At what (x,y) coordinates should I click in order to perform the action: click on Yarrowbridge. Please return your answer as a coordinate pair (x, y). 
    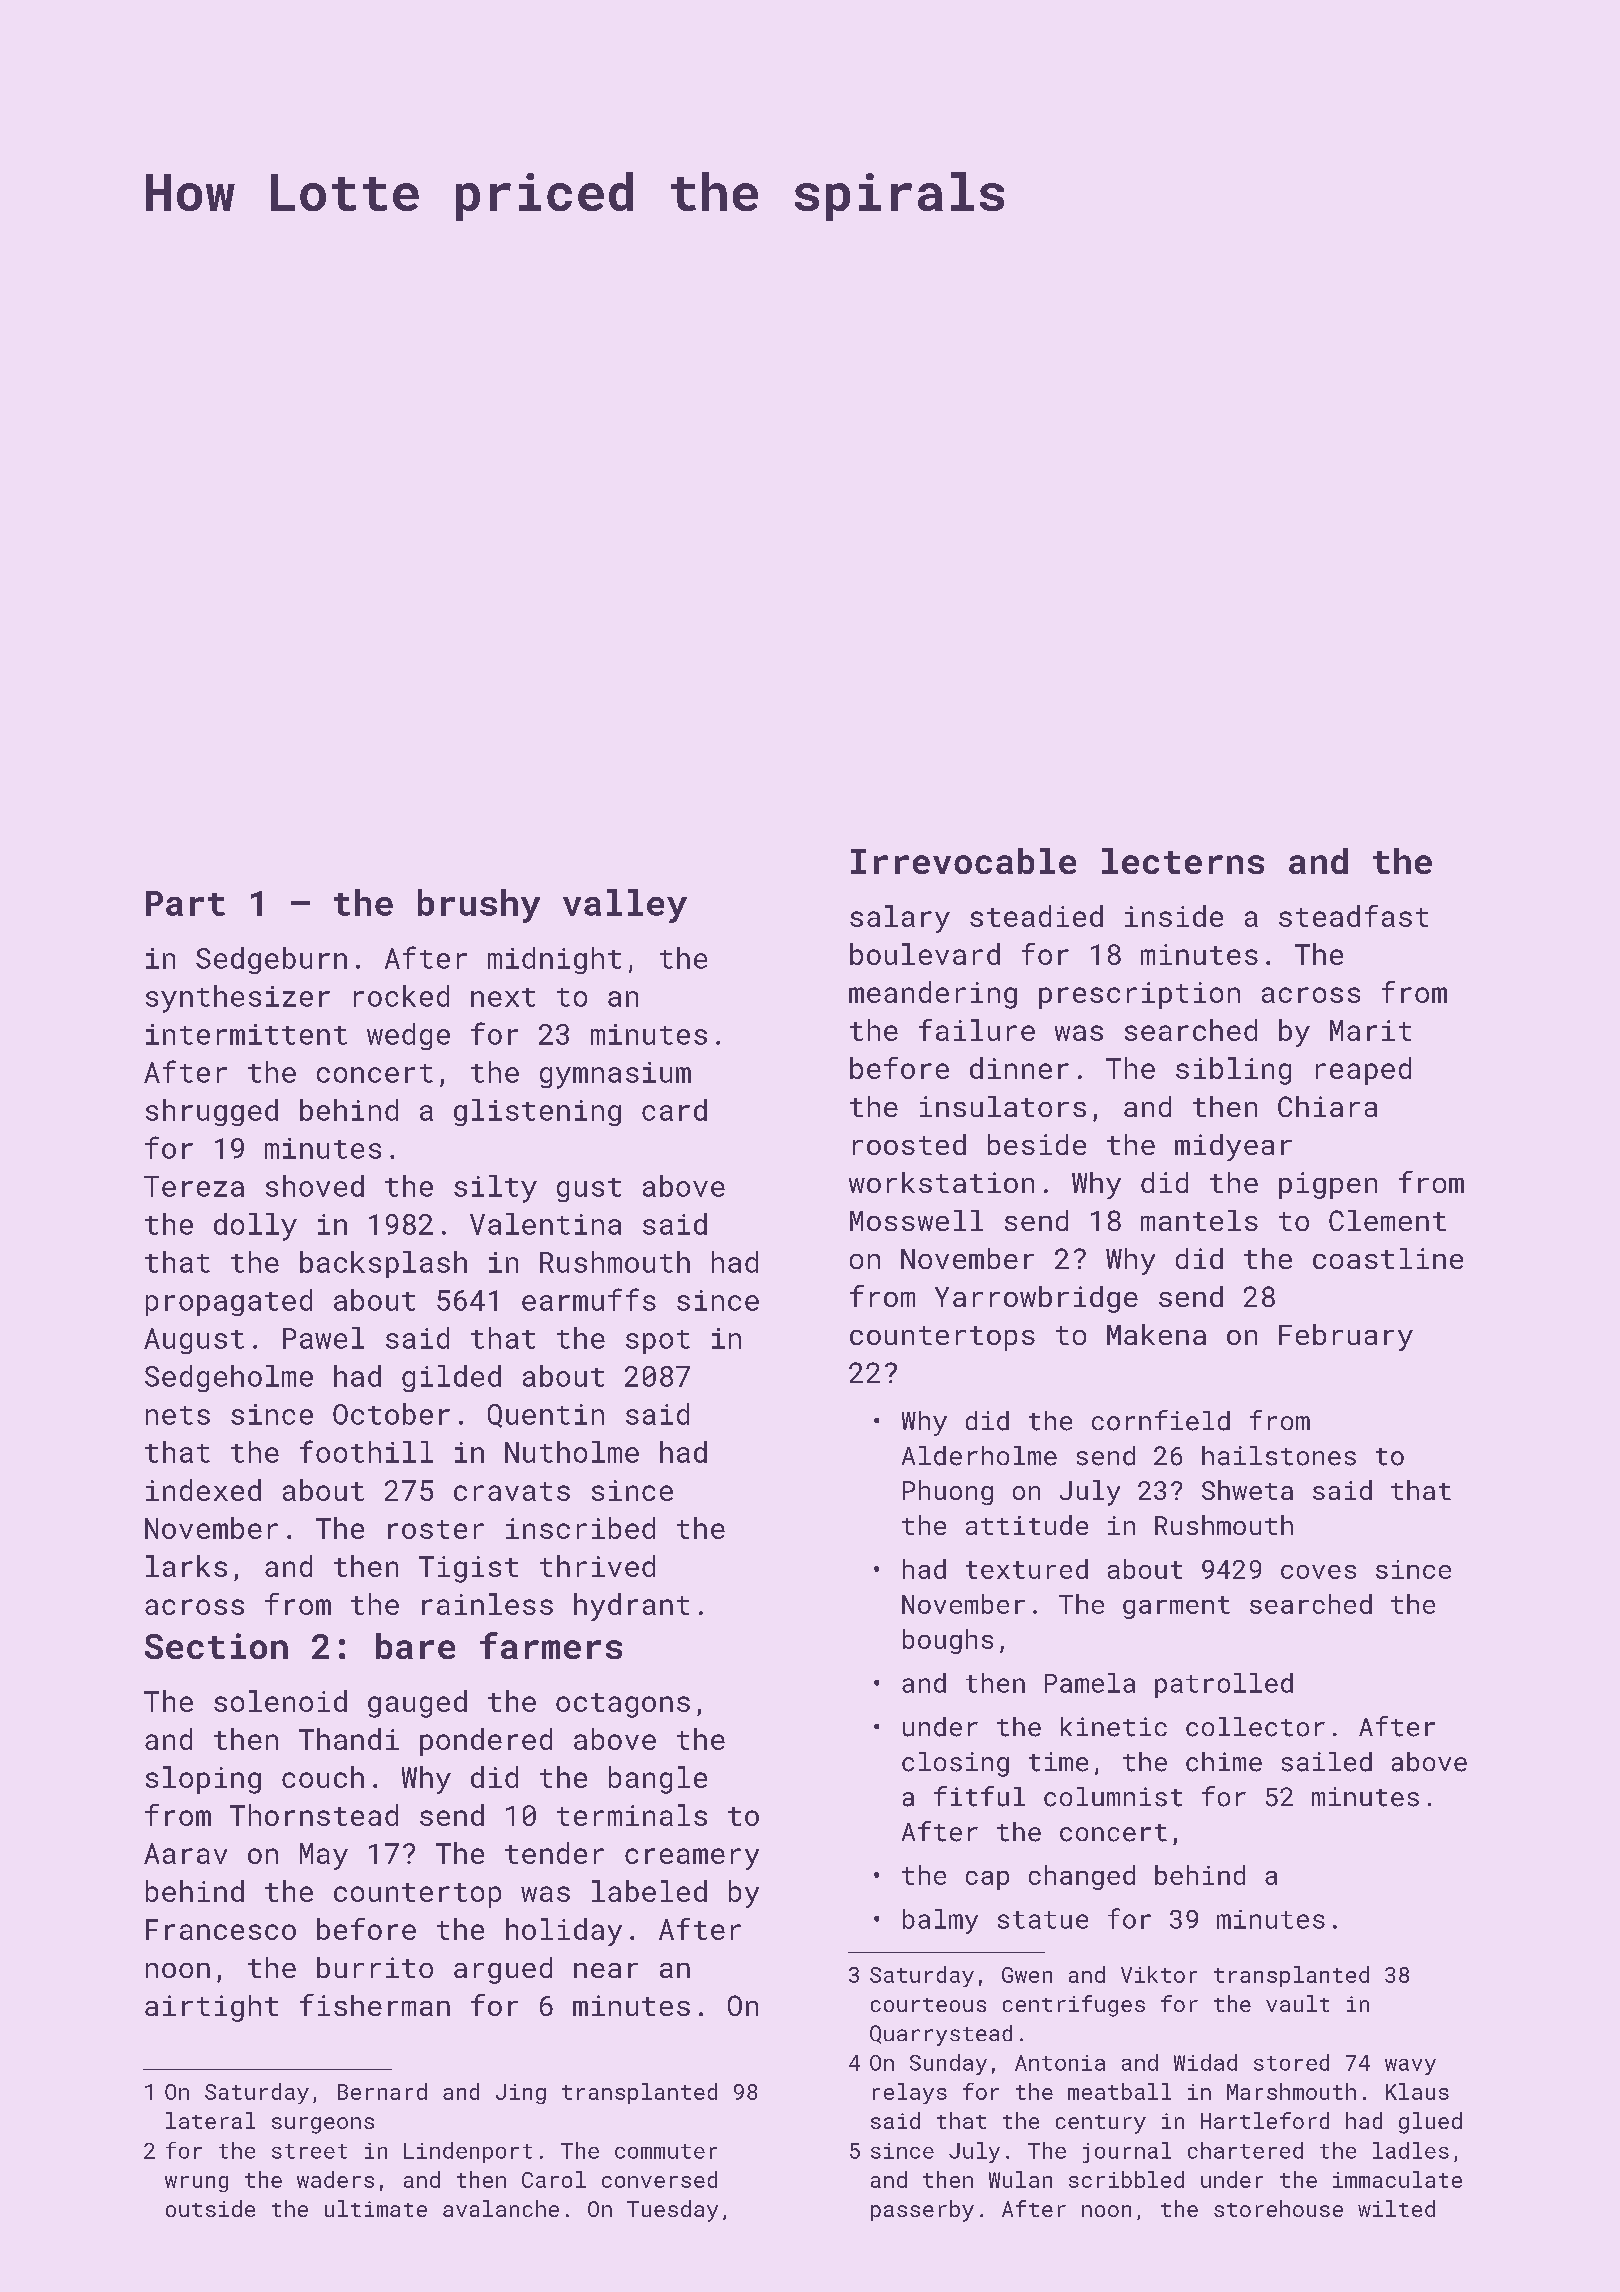
    Looking at the image, I should click on (1036, 1299).
